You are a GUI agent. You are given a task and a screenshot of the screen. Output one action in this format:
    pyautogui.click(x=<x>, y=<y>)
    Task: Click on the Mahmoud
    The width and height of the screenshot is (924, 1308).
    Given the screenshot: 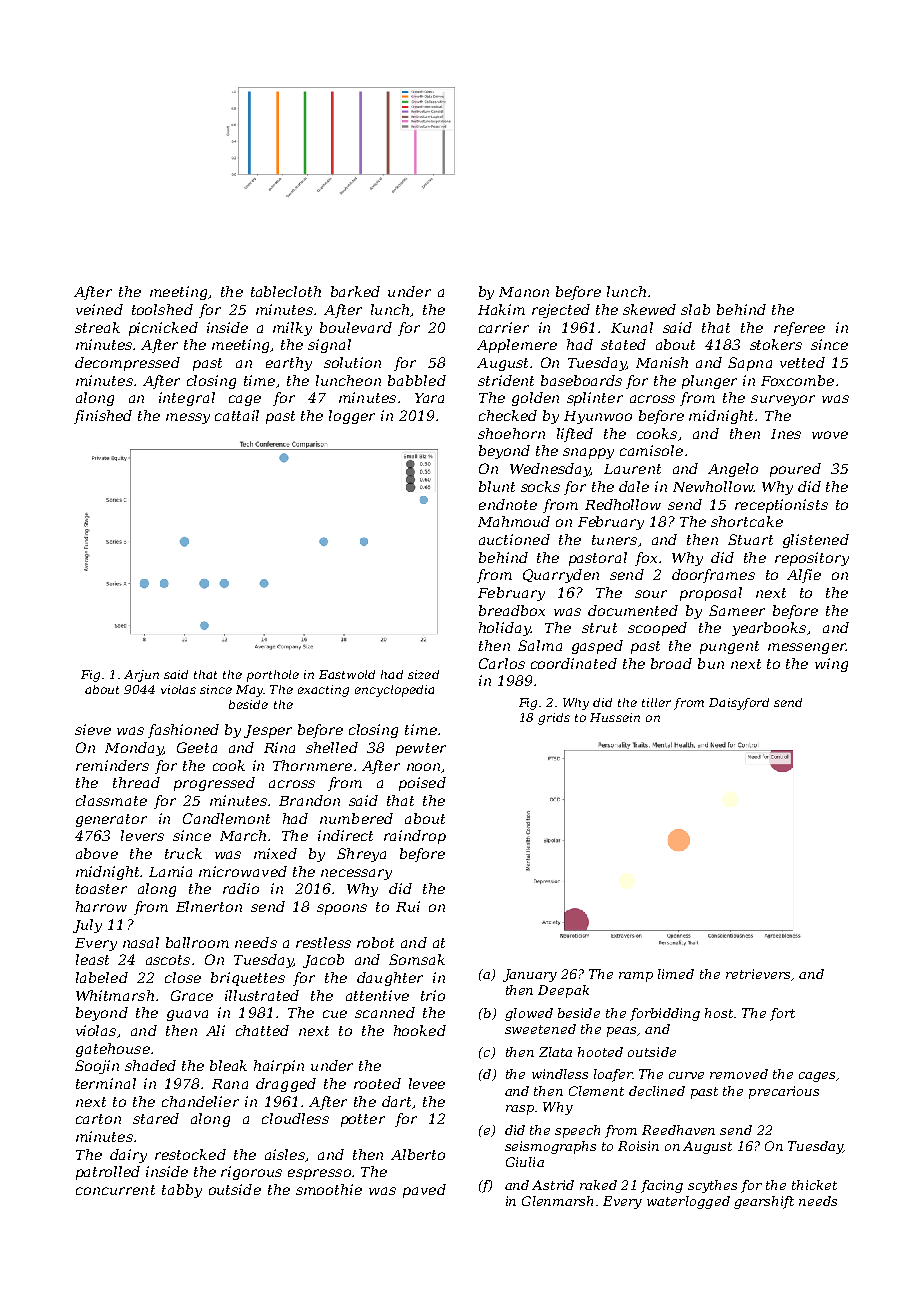 What is the action you would take?
    pyautogui.click(x=514, y=521)
